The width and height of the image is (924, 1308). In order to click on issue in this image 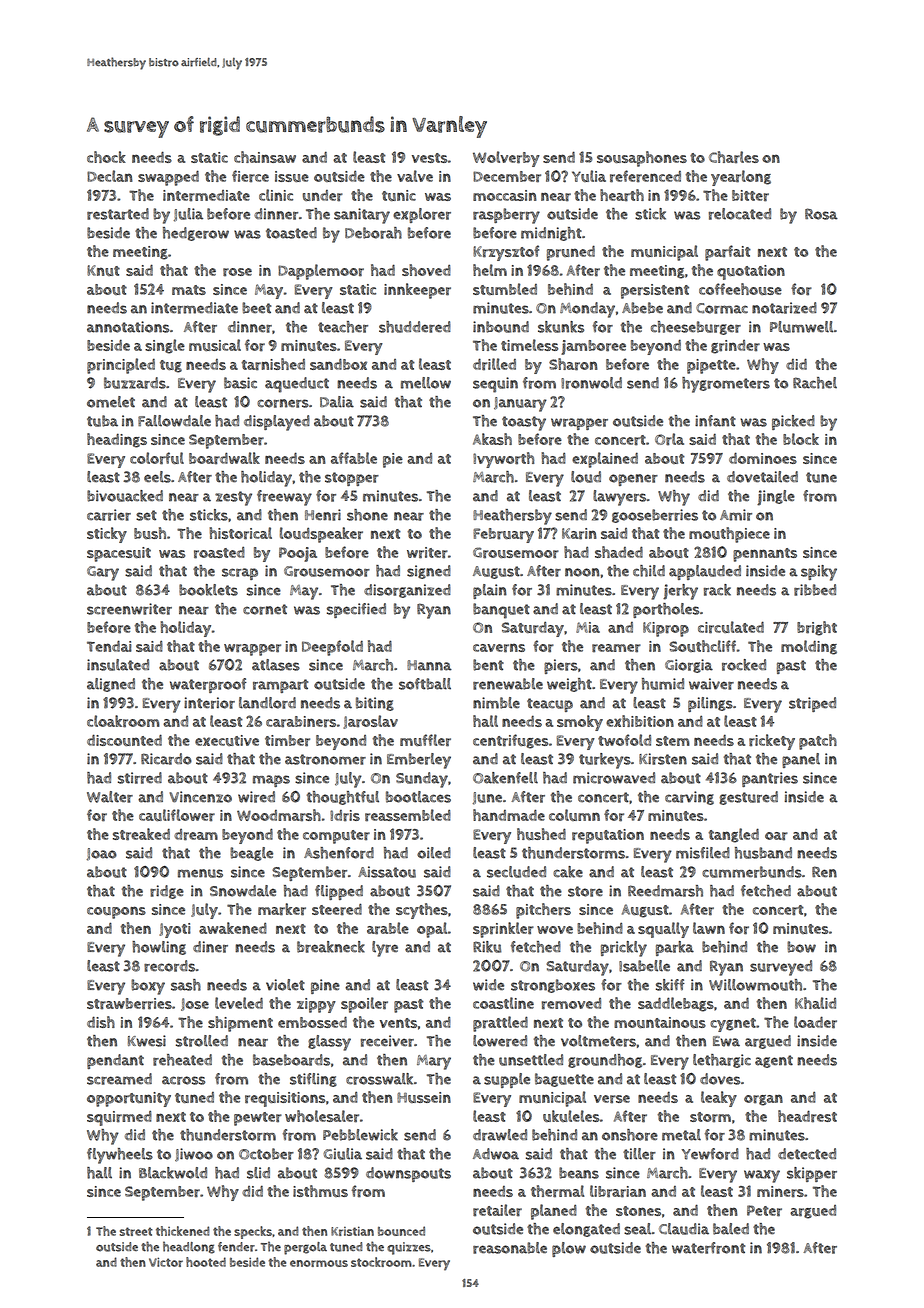, I will do `click(292, 176)`.
